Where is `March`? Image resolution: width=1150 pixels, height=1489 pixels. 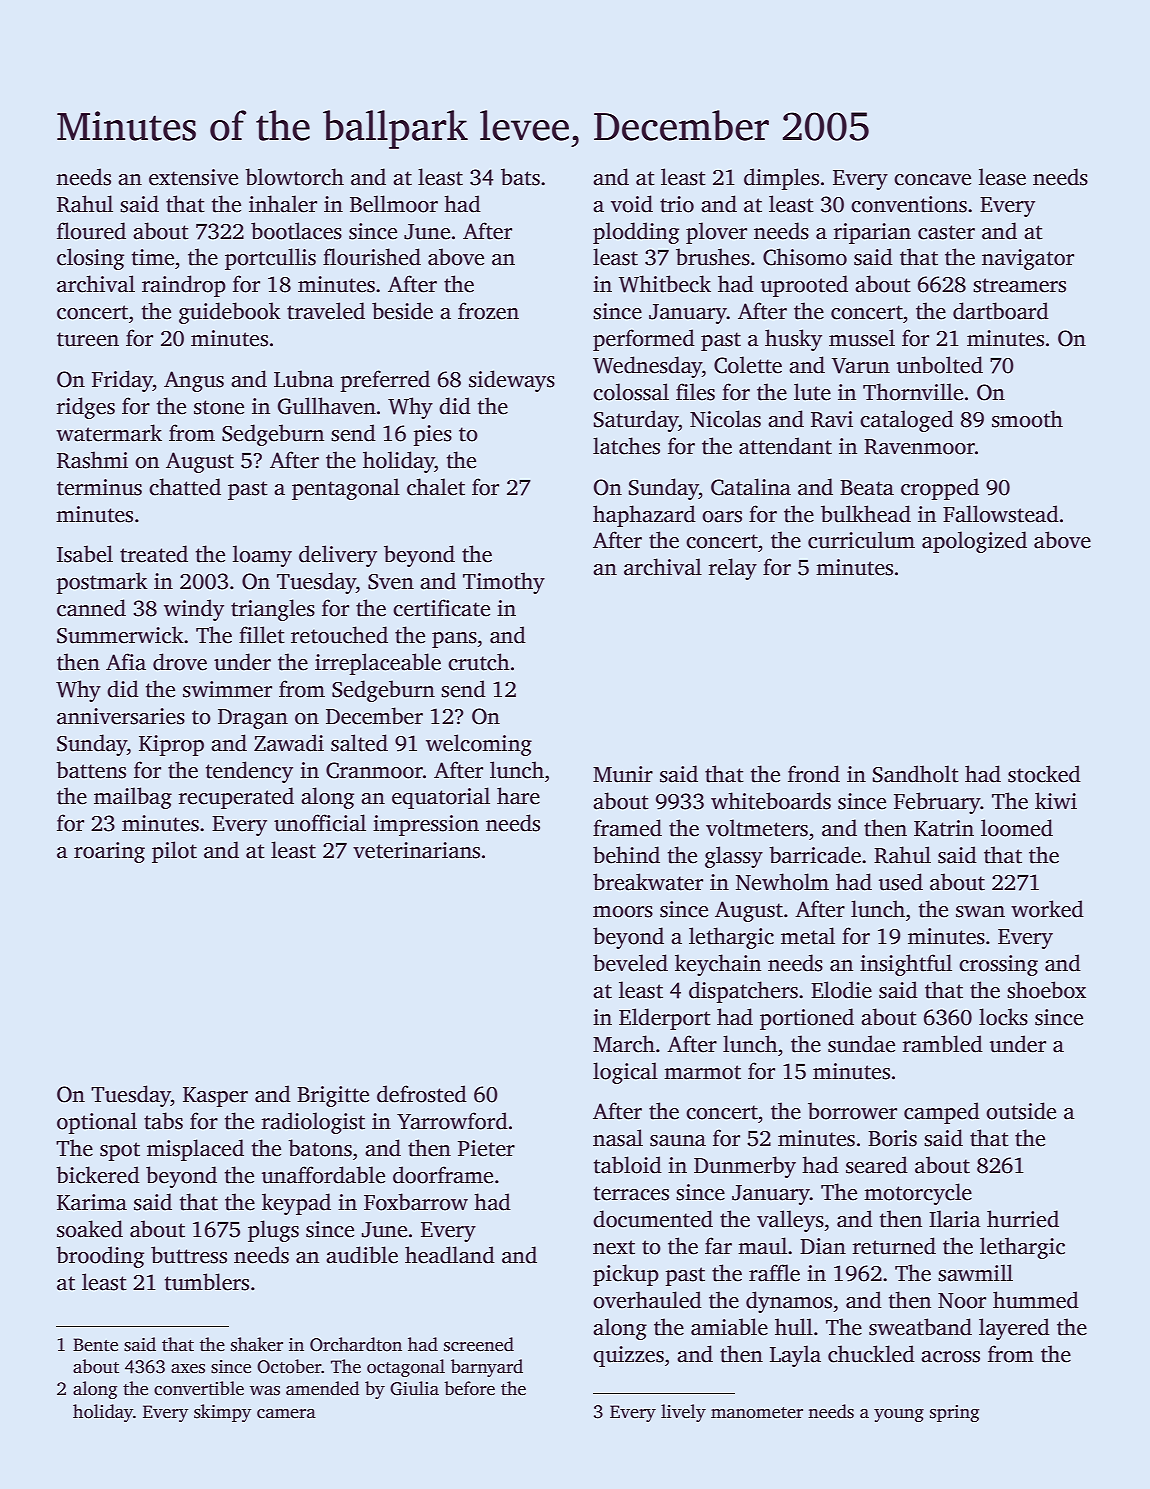
March is located at coordinates (624, 1044).
